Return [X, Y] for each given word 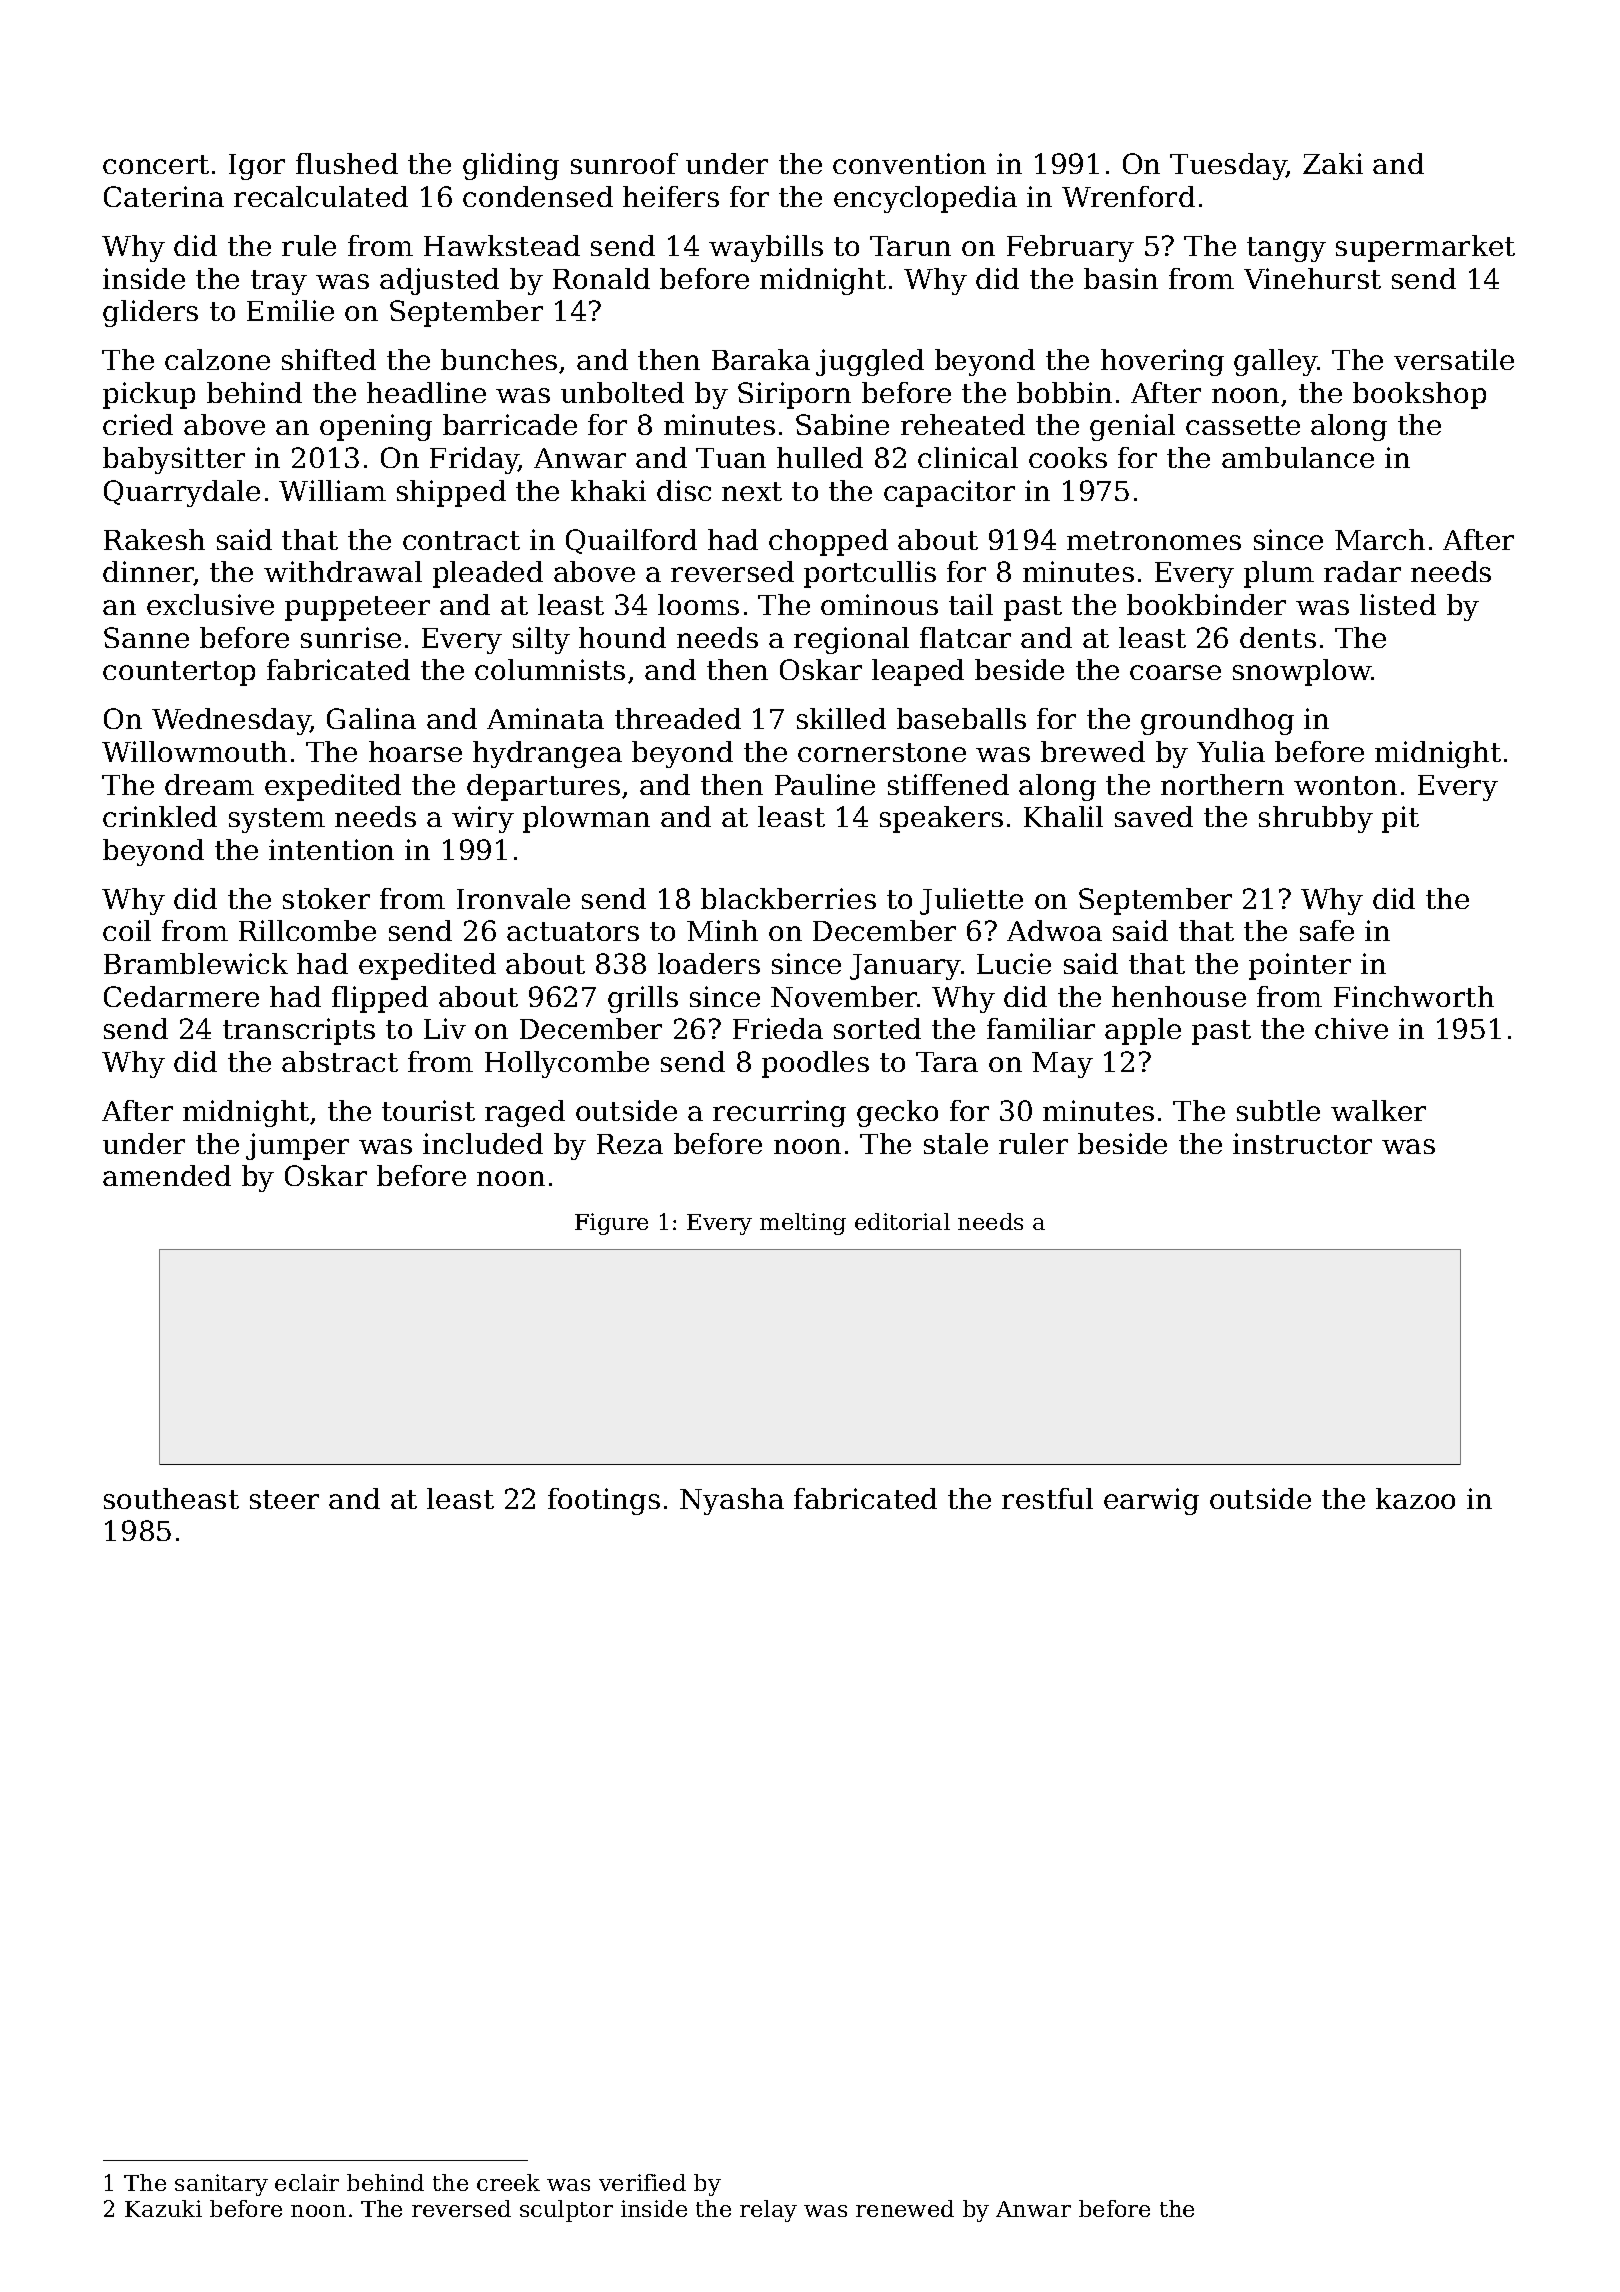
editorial [902, 1221]
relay [768, 2211]
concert [156, 164]
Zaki [1333, 163]
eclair [307, 2182]
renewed [905, 2208]
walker [1378, 1110]
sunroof [624, 163]
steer [284, 1499]
